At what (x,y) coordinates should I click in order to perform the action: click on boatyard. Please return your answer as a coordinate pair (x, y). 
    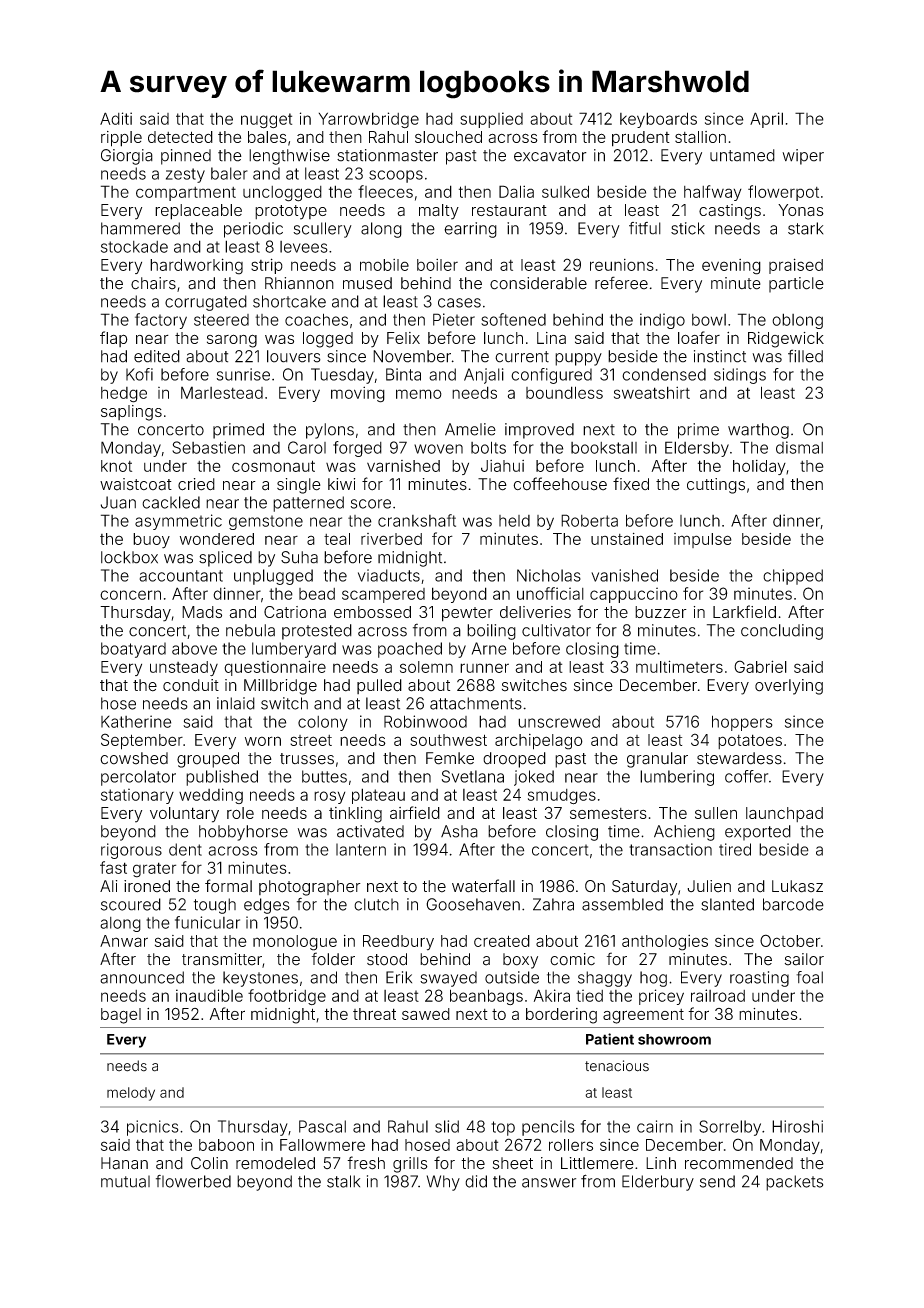
    Looking at the image, I should click on (133, 650).
